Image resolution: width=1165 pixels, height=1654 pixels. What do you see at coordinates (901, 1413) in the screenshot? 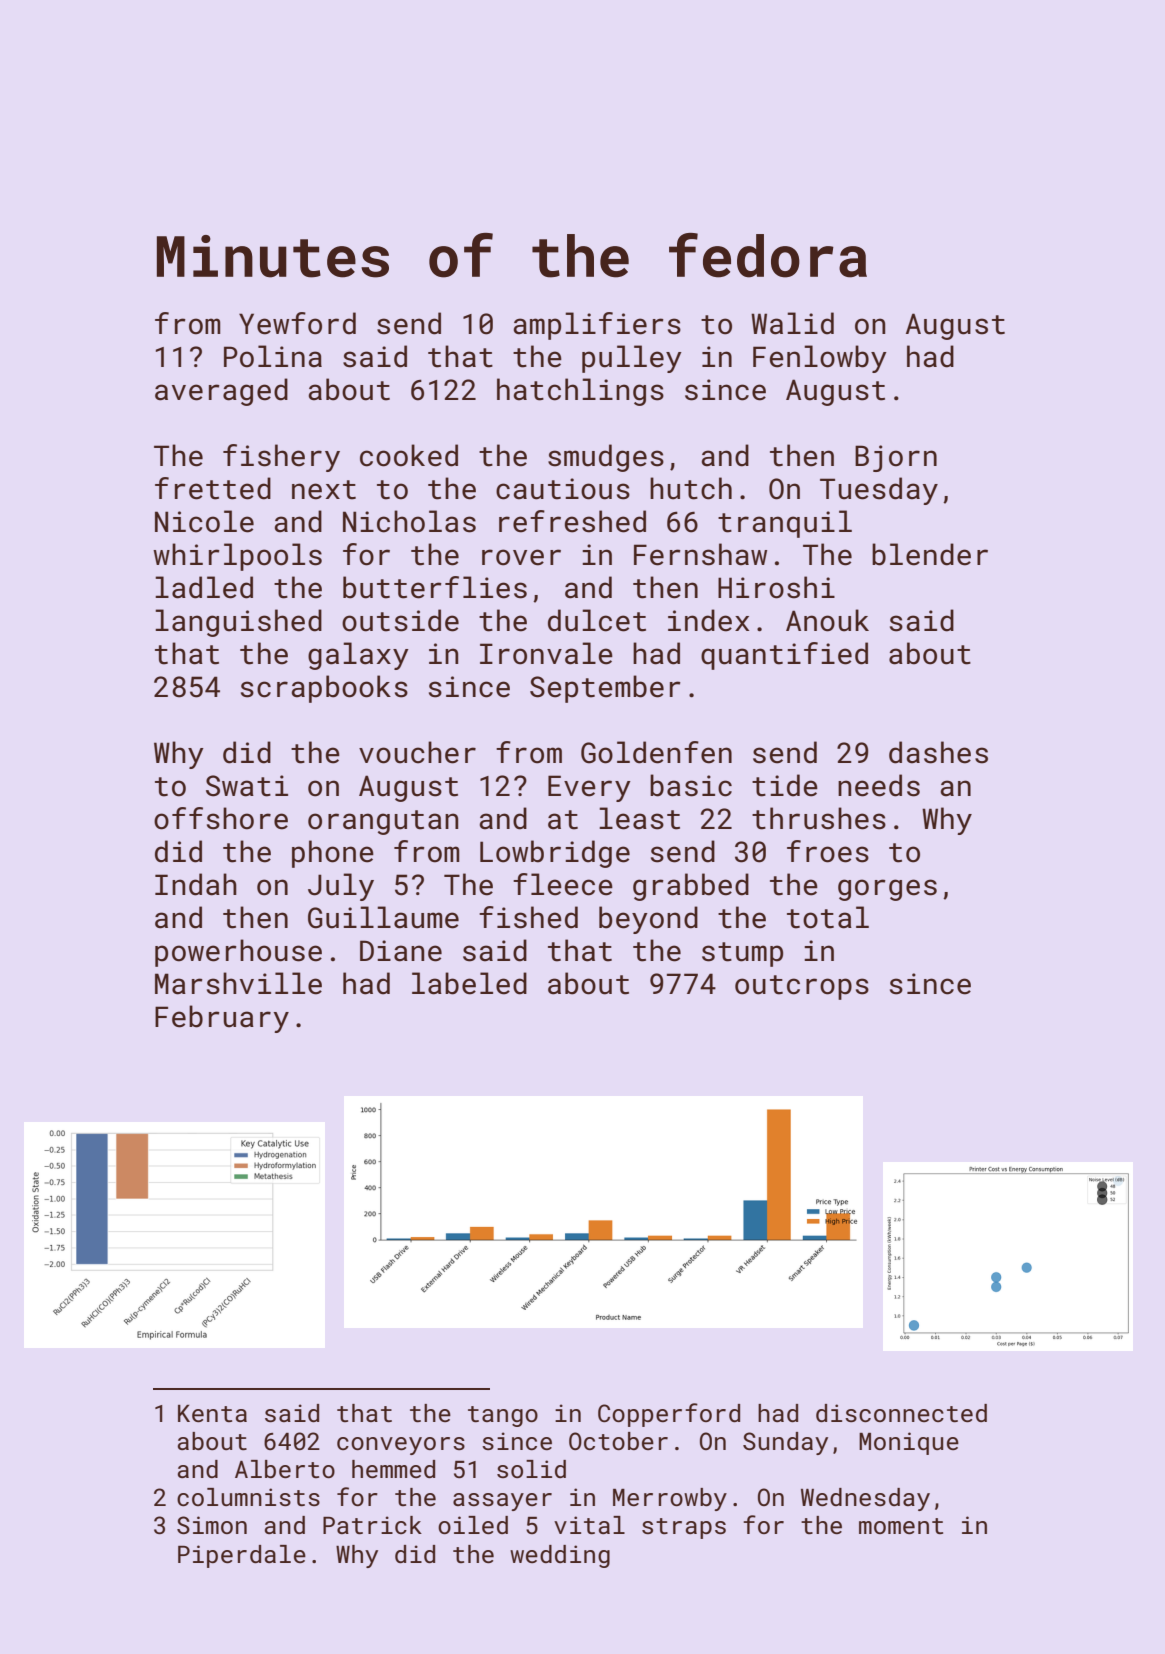
I see `disconnected` at bounding box center [901, 1413].
